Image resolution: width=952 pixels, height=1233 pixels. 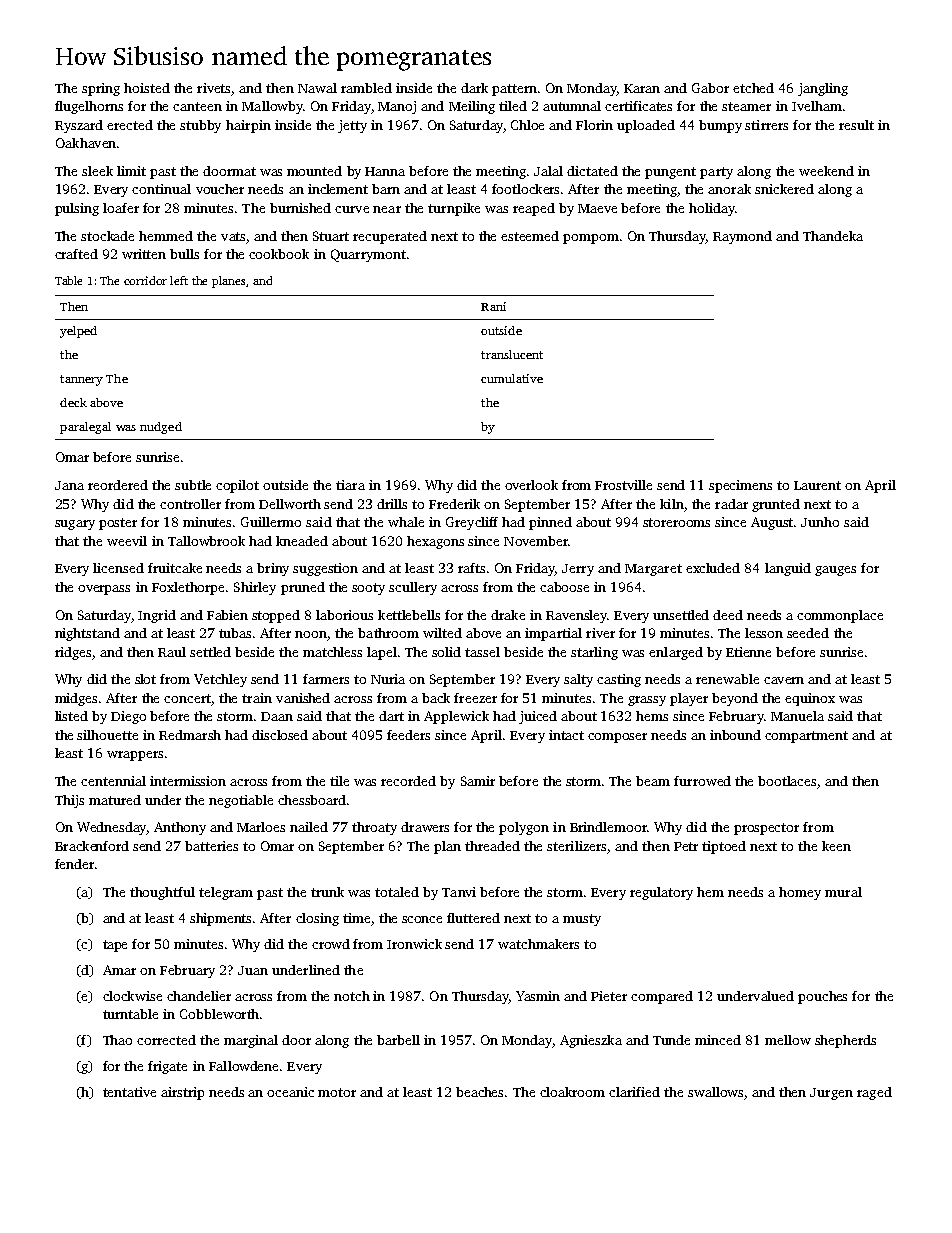 I want to click on Nawal, so click(x=317, y=88).
